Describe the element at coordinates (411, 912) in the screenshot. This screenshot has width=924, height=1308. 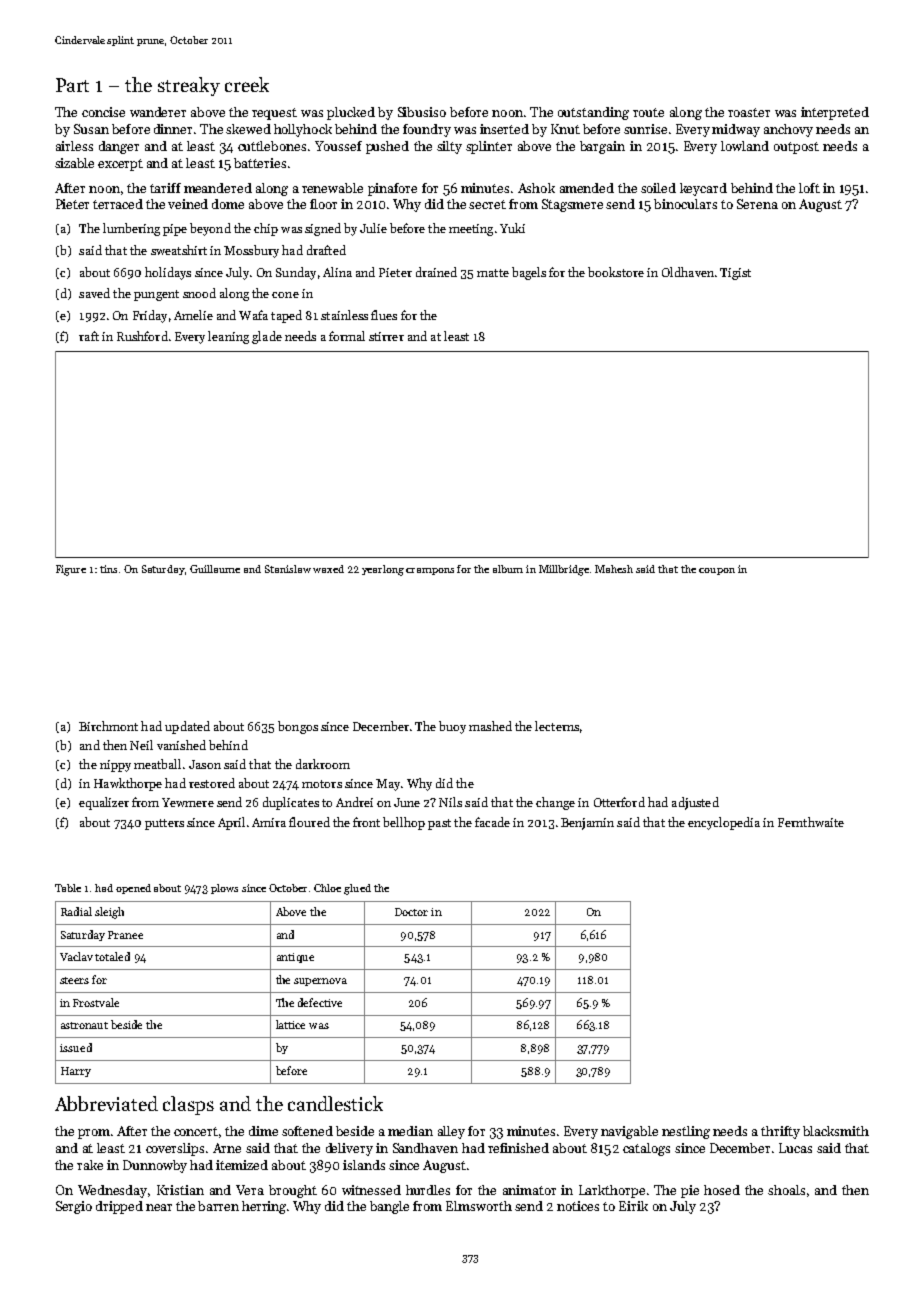
I see `Doctor` at that location.
